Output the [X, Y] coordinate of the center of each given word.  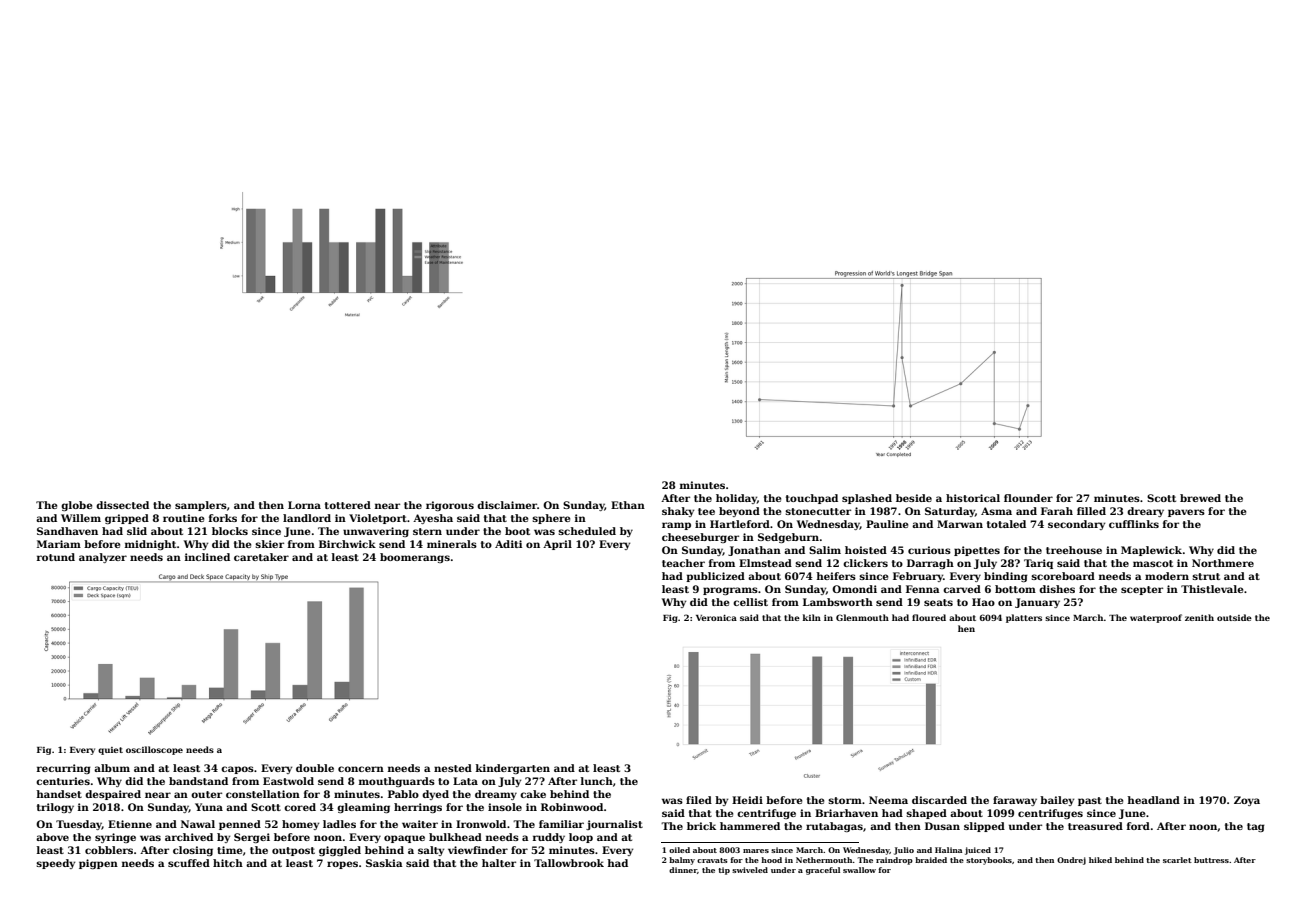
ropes [342, 865]
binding [1006, 577]
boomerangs [415, 558]
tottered [348, 505]
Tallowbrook [569, 863]
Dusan [942, 826]
